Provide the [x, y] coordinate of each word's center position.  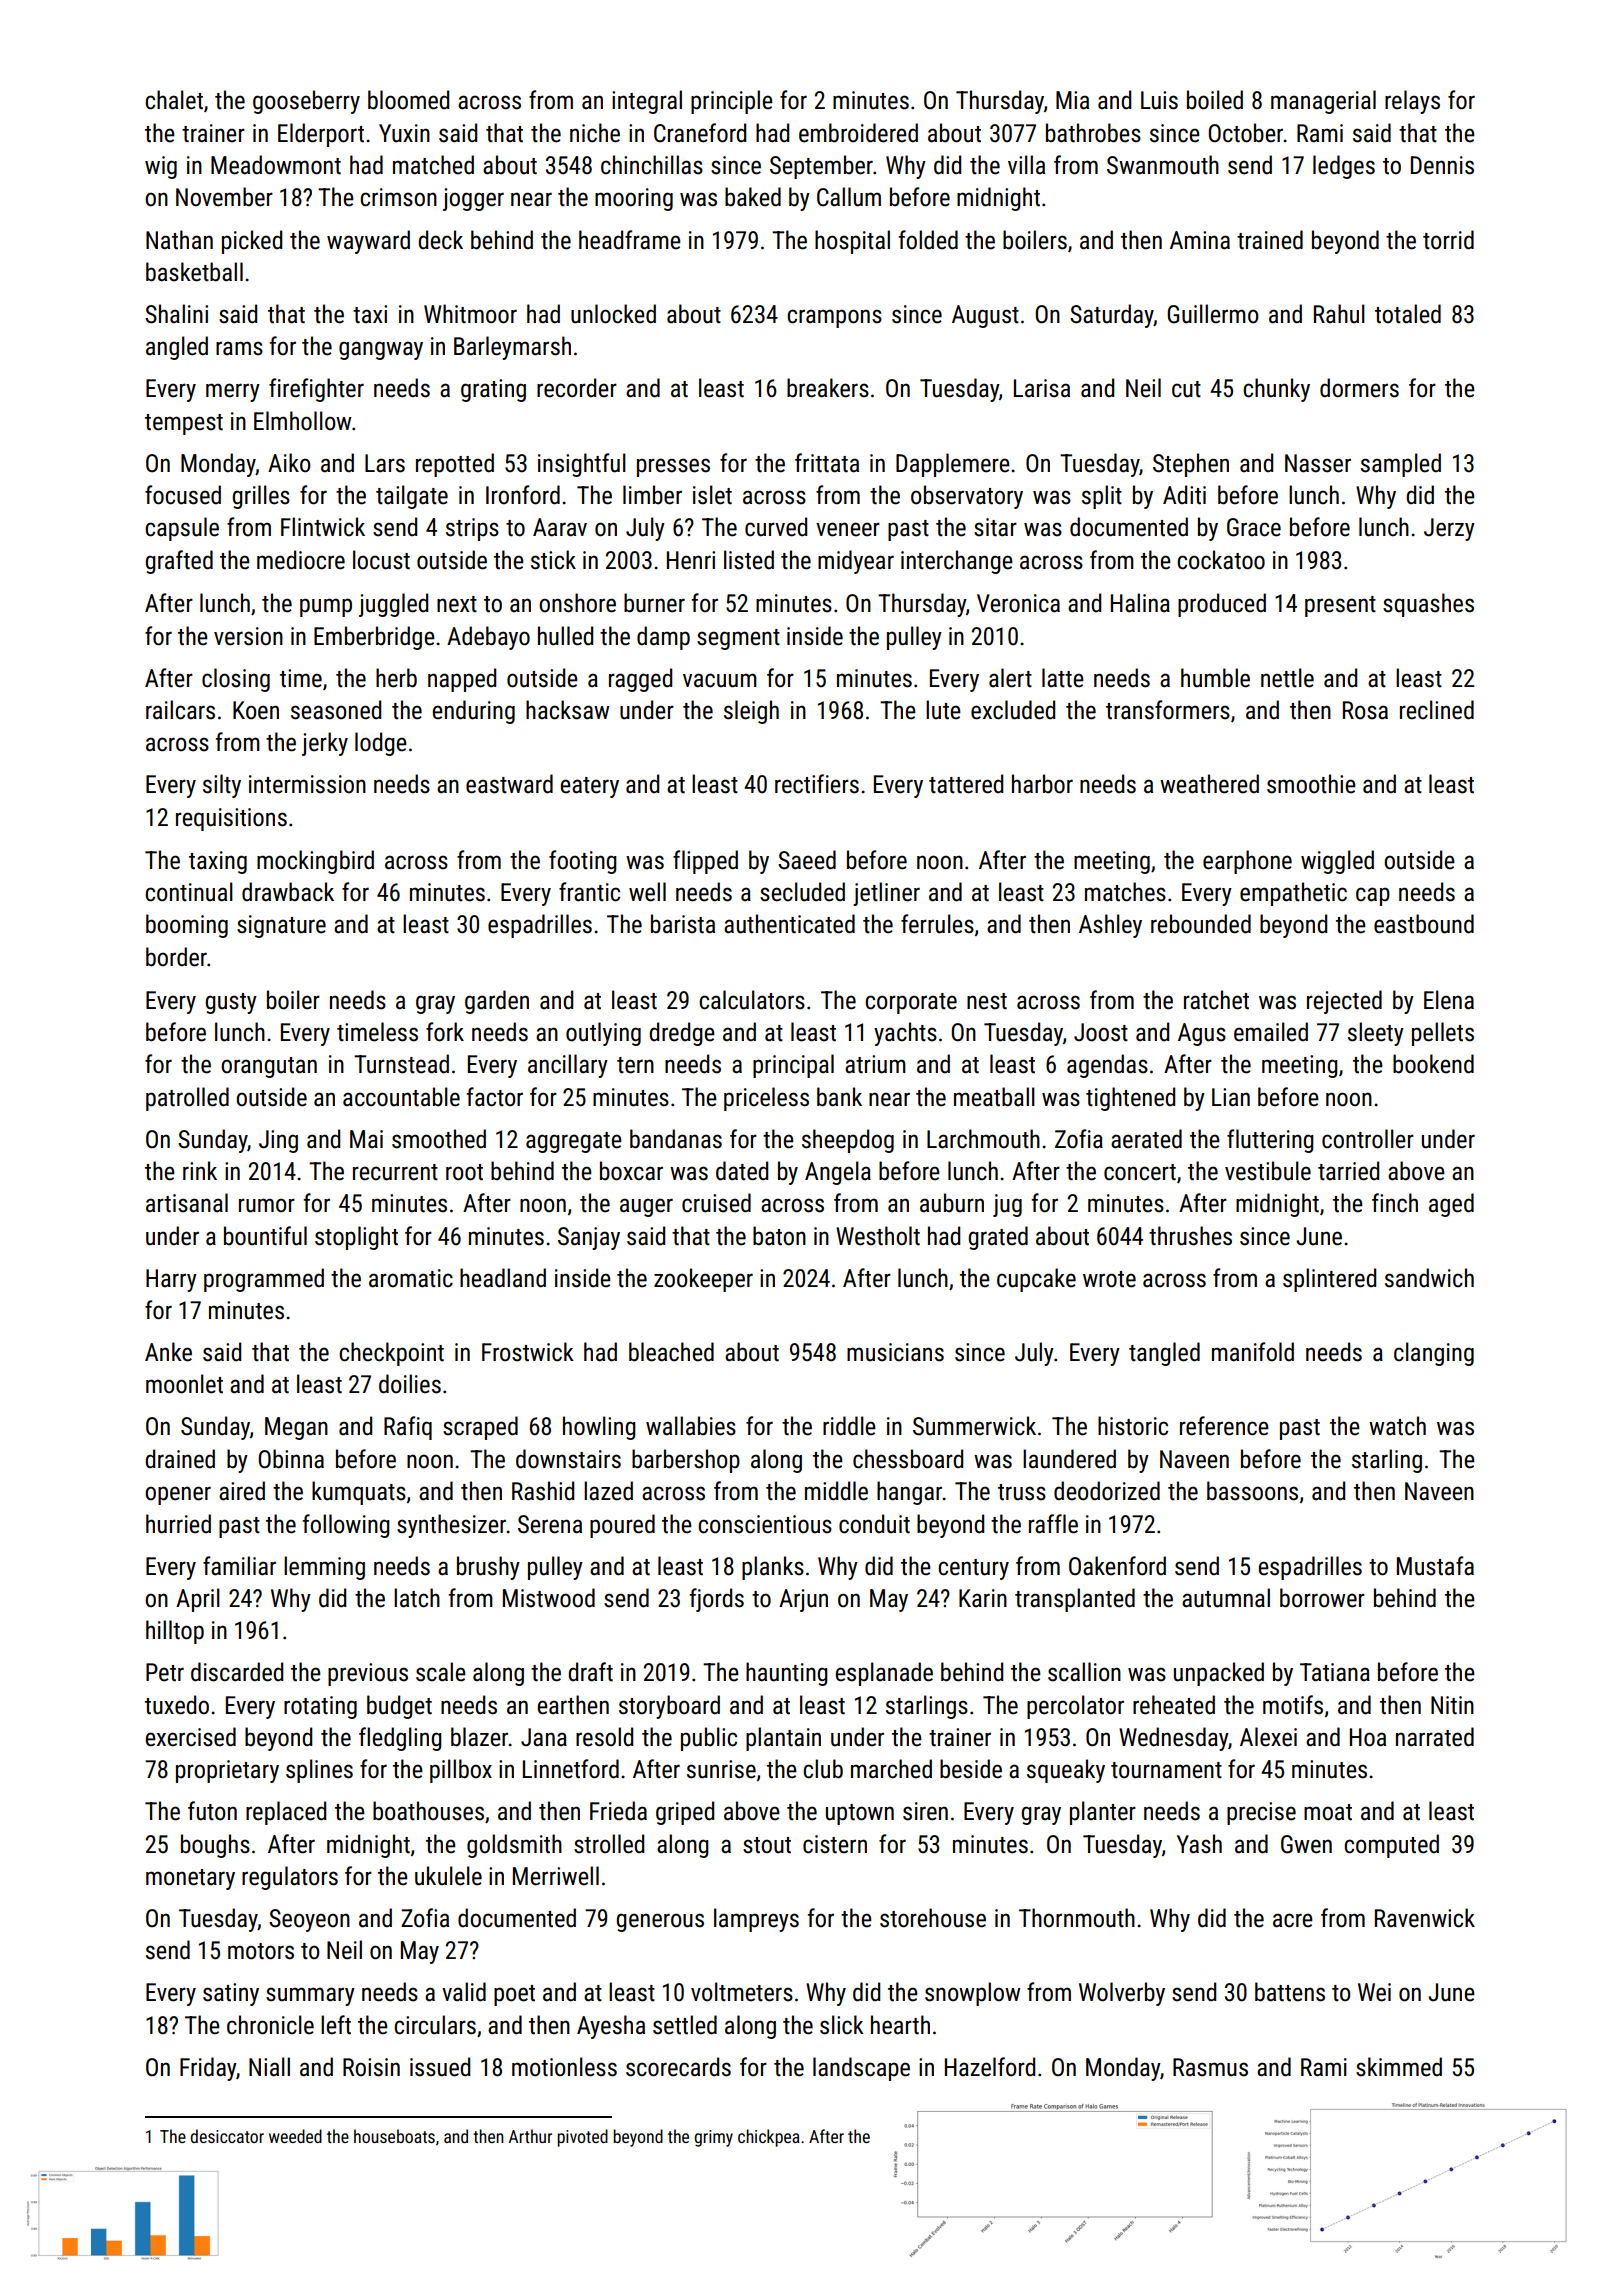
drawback [288, 892]
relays [1412, 102]
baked [753, 197]
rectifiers [817, 784]
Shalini [176, 314]
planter [1103, 1813]
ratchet [1216, 1000]
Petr [165, 1672]
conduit [874, 1524]
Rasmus [1210, 2067]
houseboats [394, 2136]
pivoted [582, 2138]
